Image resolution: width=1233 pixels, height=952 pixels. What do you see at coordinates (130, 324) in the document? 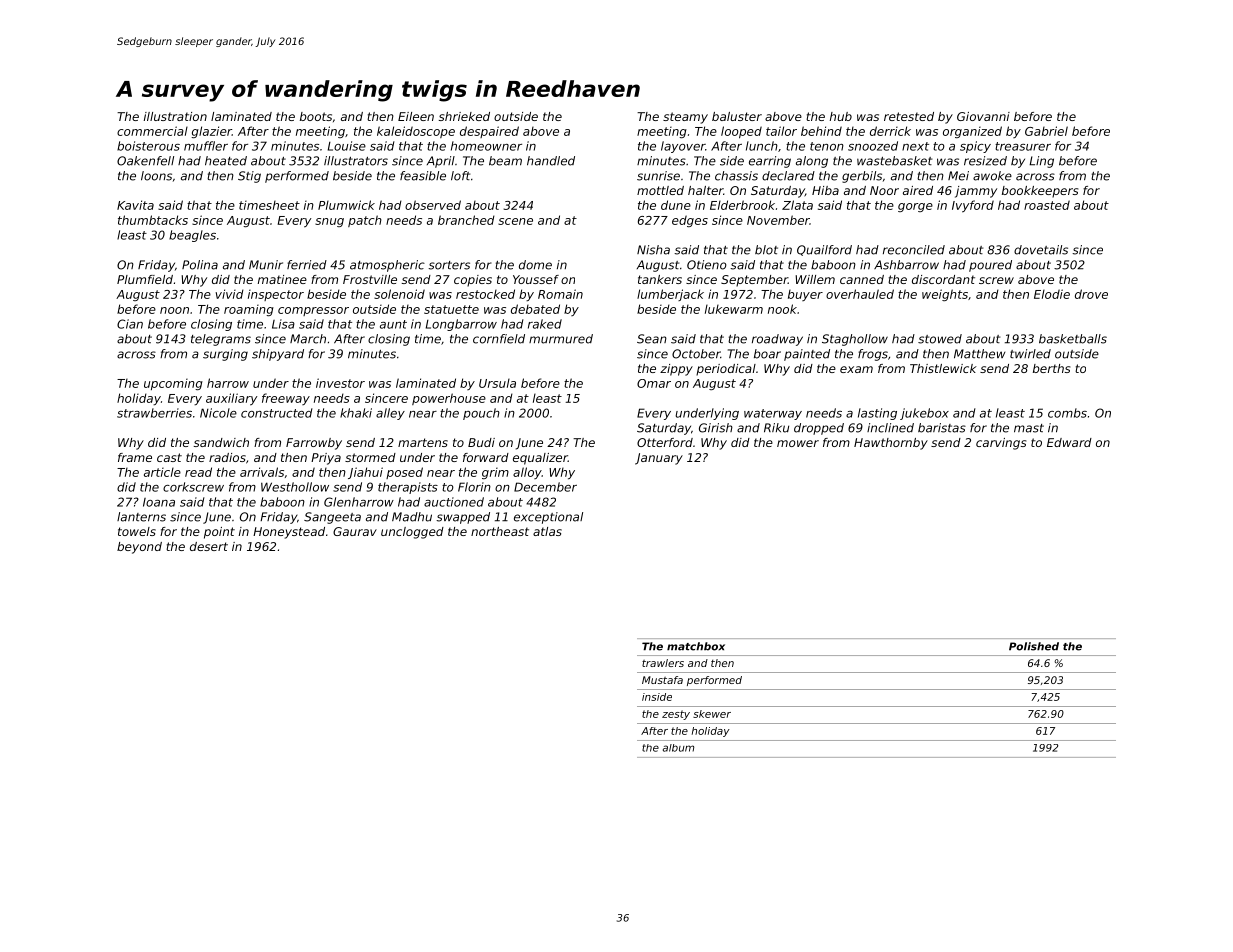
I see `Cian` at bounding box center [130, 324].
